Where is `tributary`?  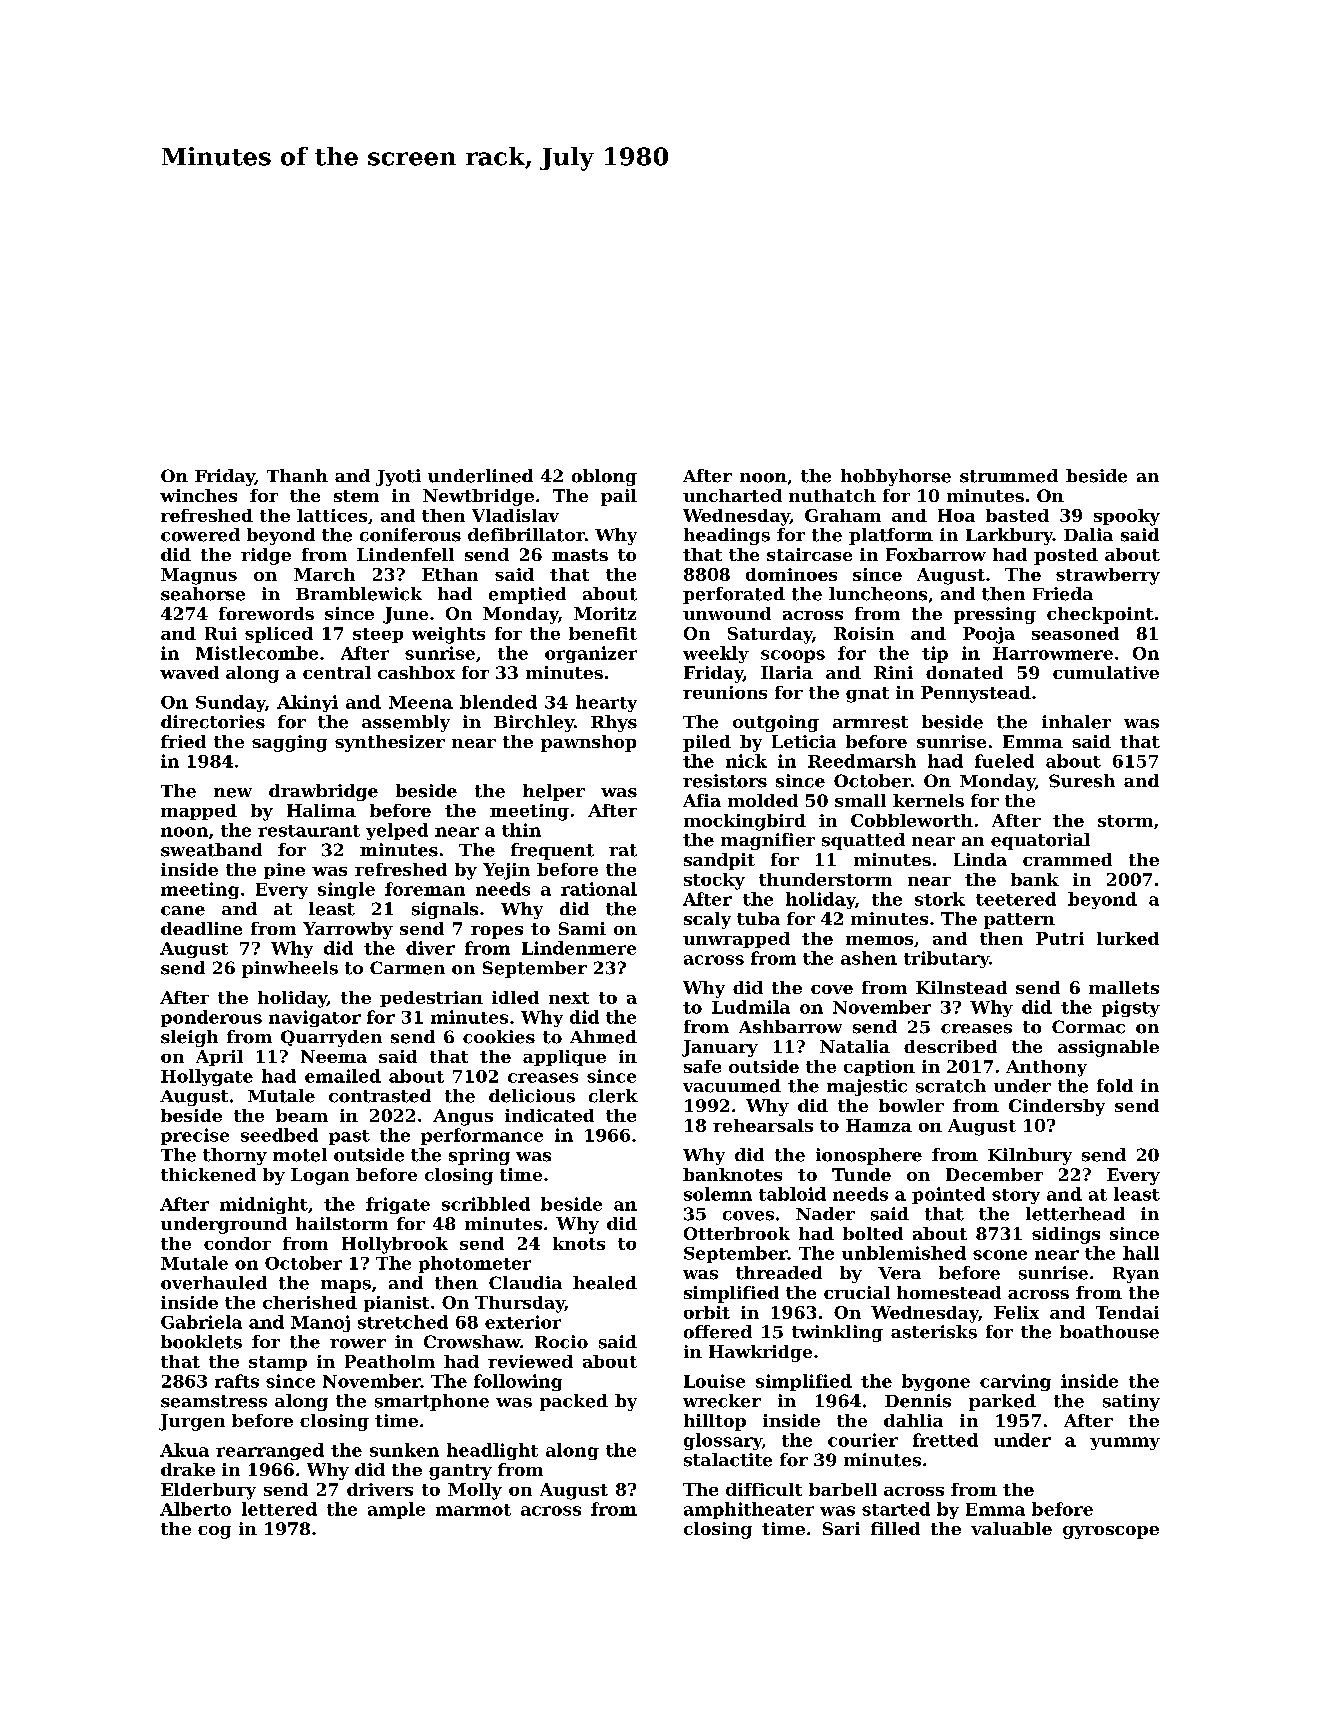
tributary is located at coordinates (946, 959).
